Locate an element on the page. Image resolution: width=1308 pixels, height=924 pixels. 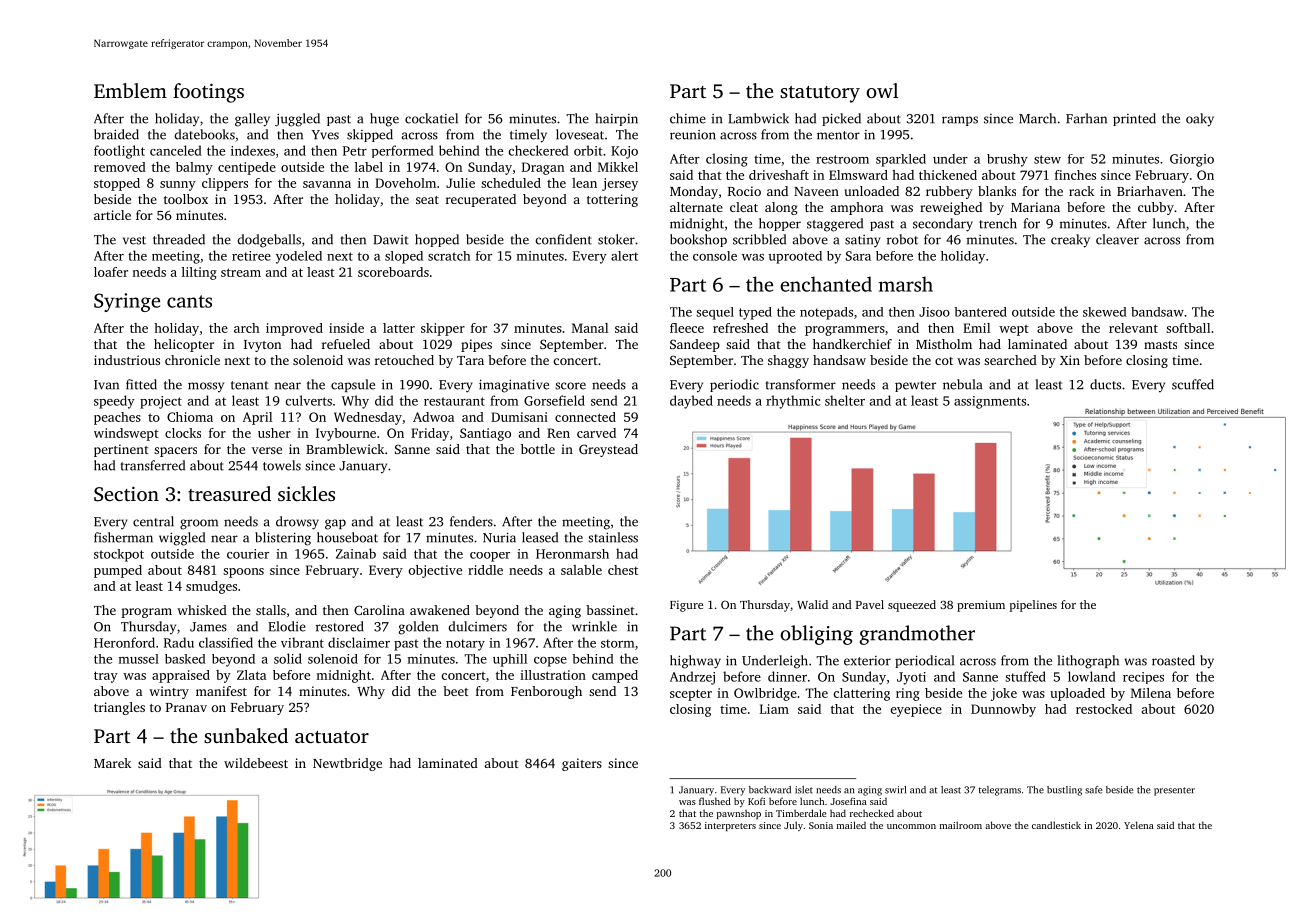
notepads is located at coordinates (826, 313).
